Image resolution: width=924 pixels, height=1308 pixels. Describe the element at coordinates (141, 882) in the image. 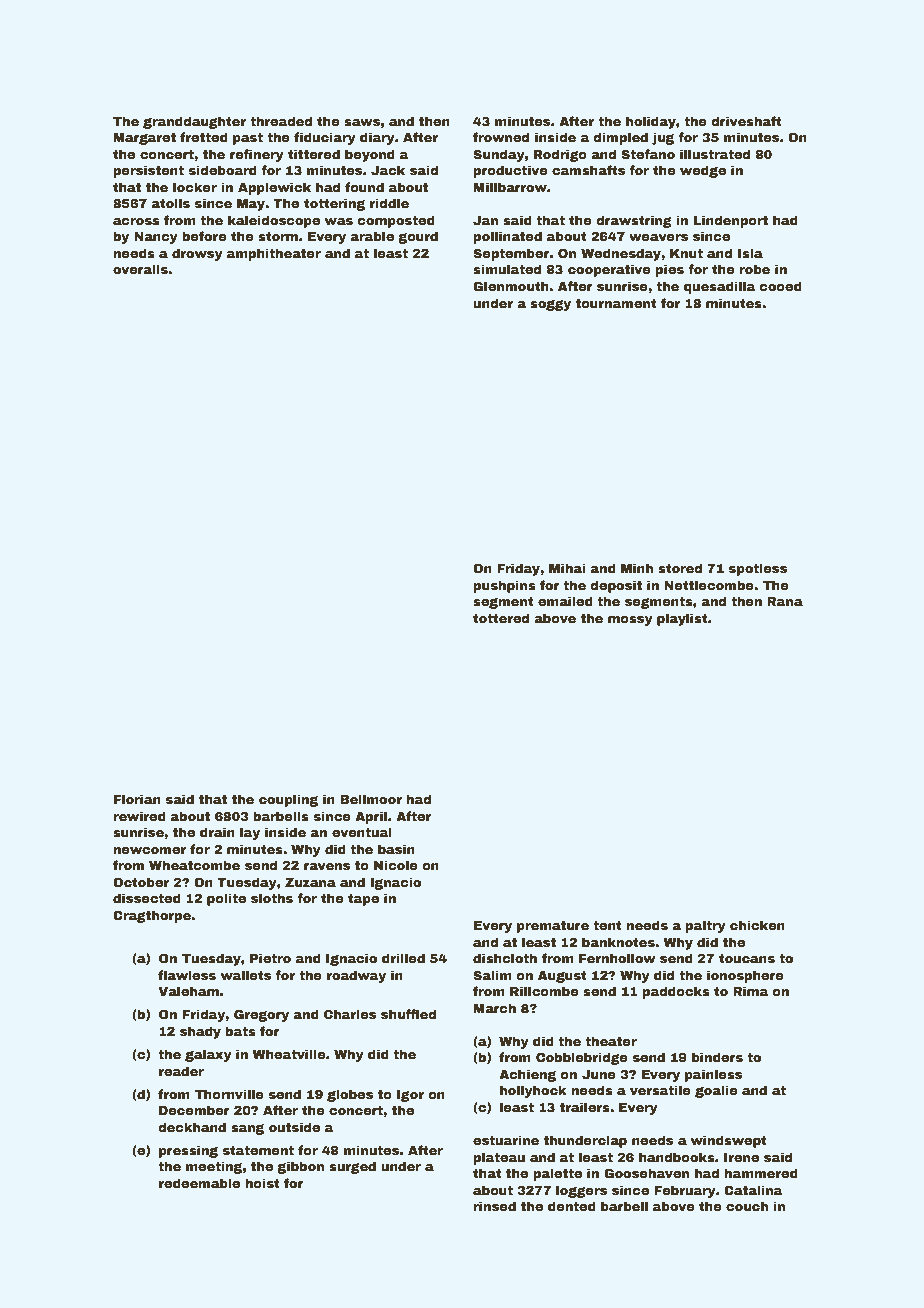

I see `October` at that location.
